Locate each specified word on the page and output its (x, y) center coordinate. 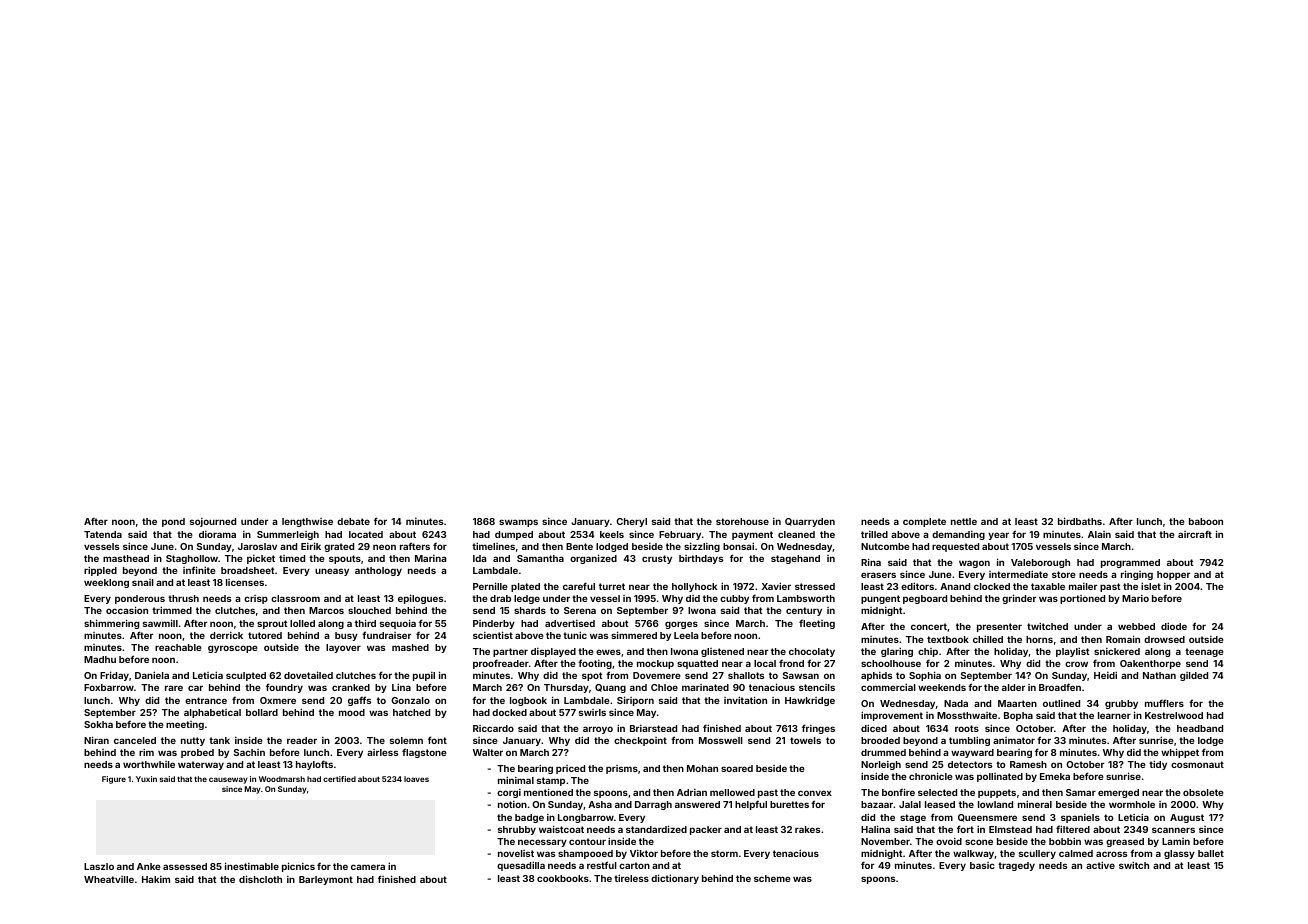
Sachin (249, 752)
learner (1114, 715)
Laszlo (99, 866)
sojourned (213, 522)
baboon (1206, 521)
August (1187, 818)
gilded (1194, 676)
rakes (808, 829)
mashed (410, 647)
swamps (518, 523)
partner (510, 652)
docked (509, 712)
